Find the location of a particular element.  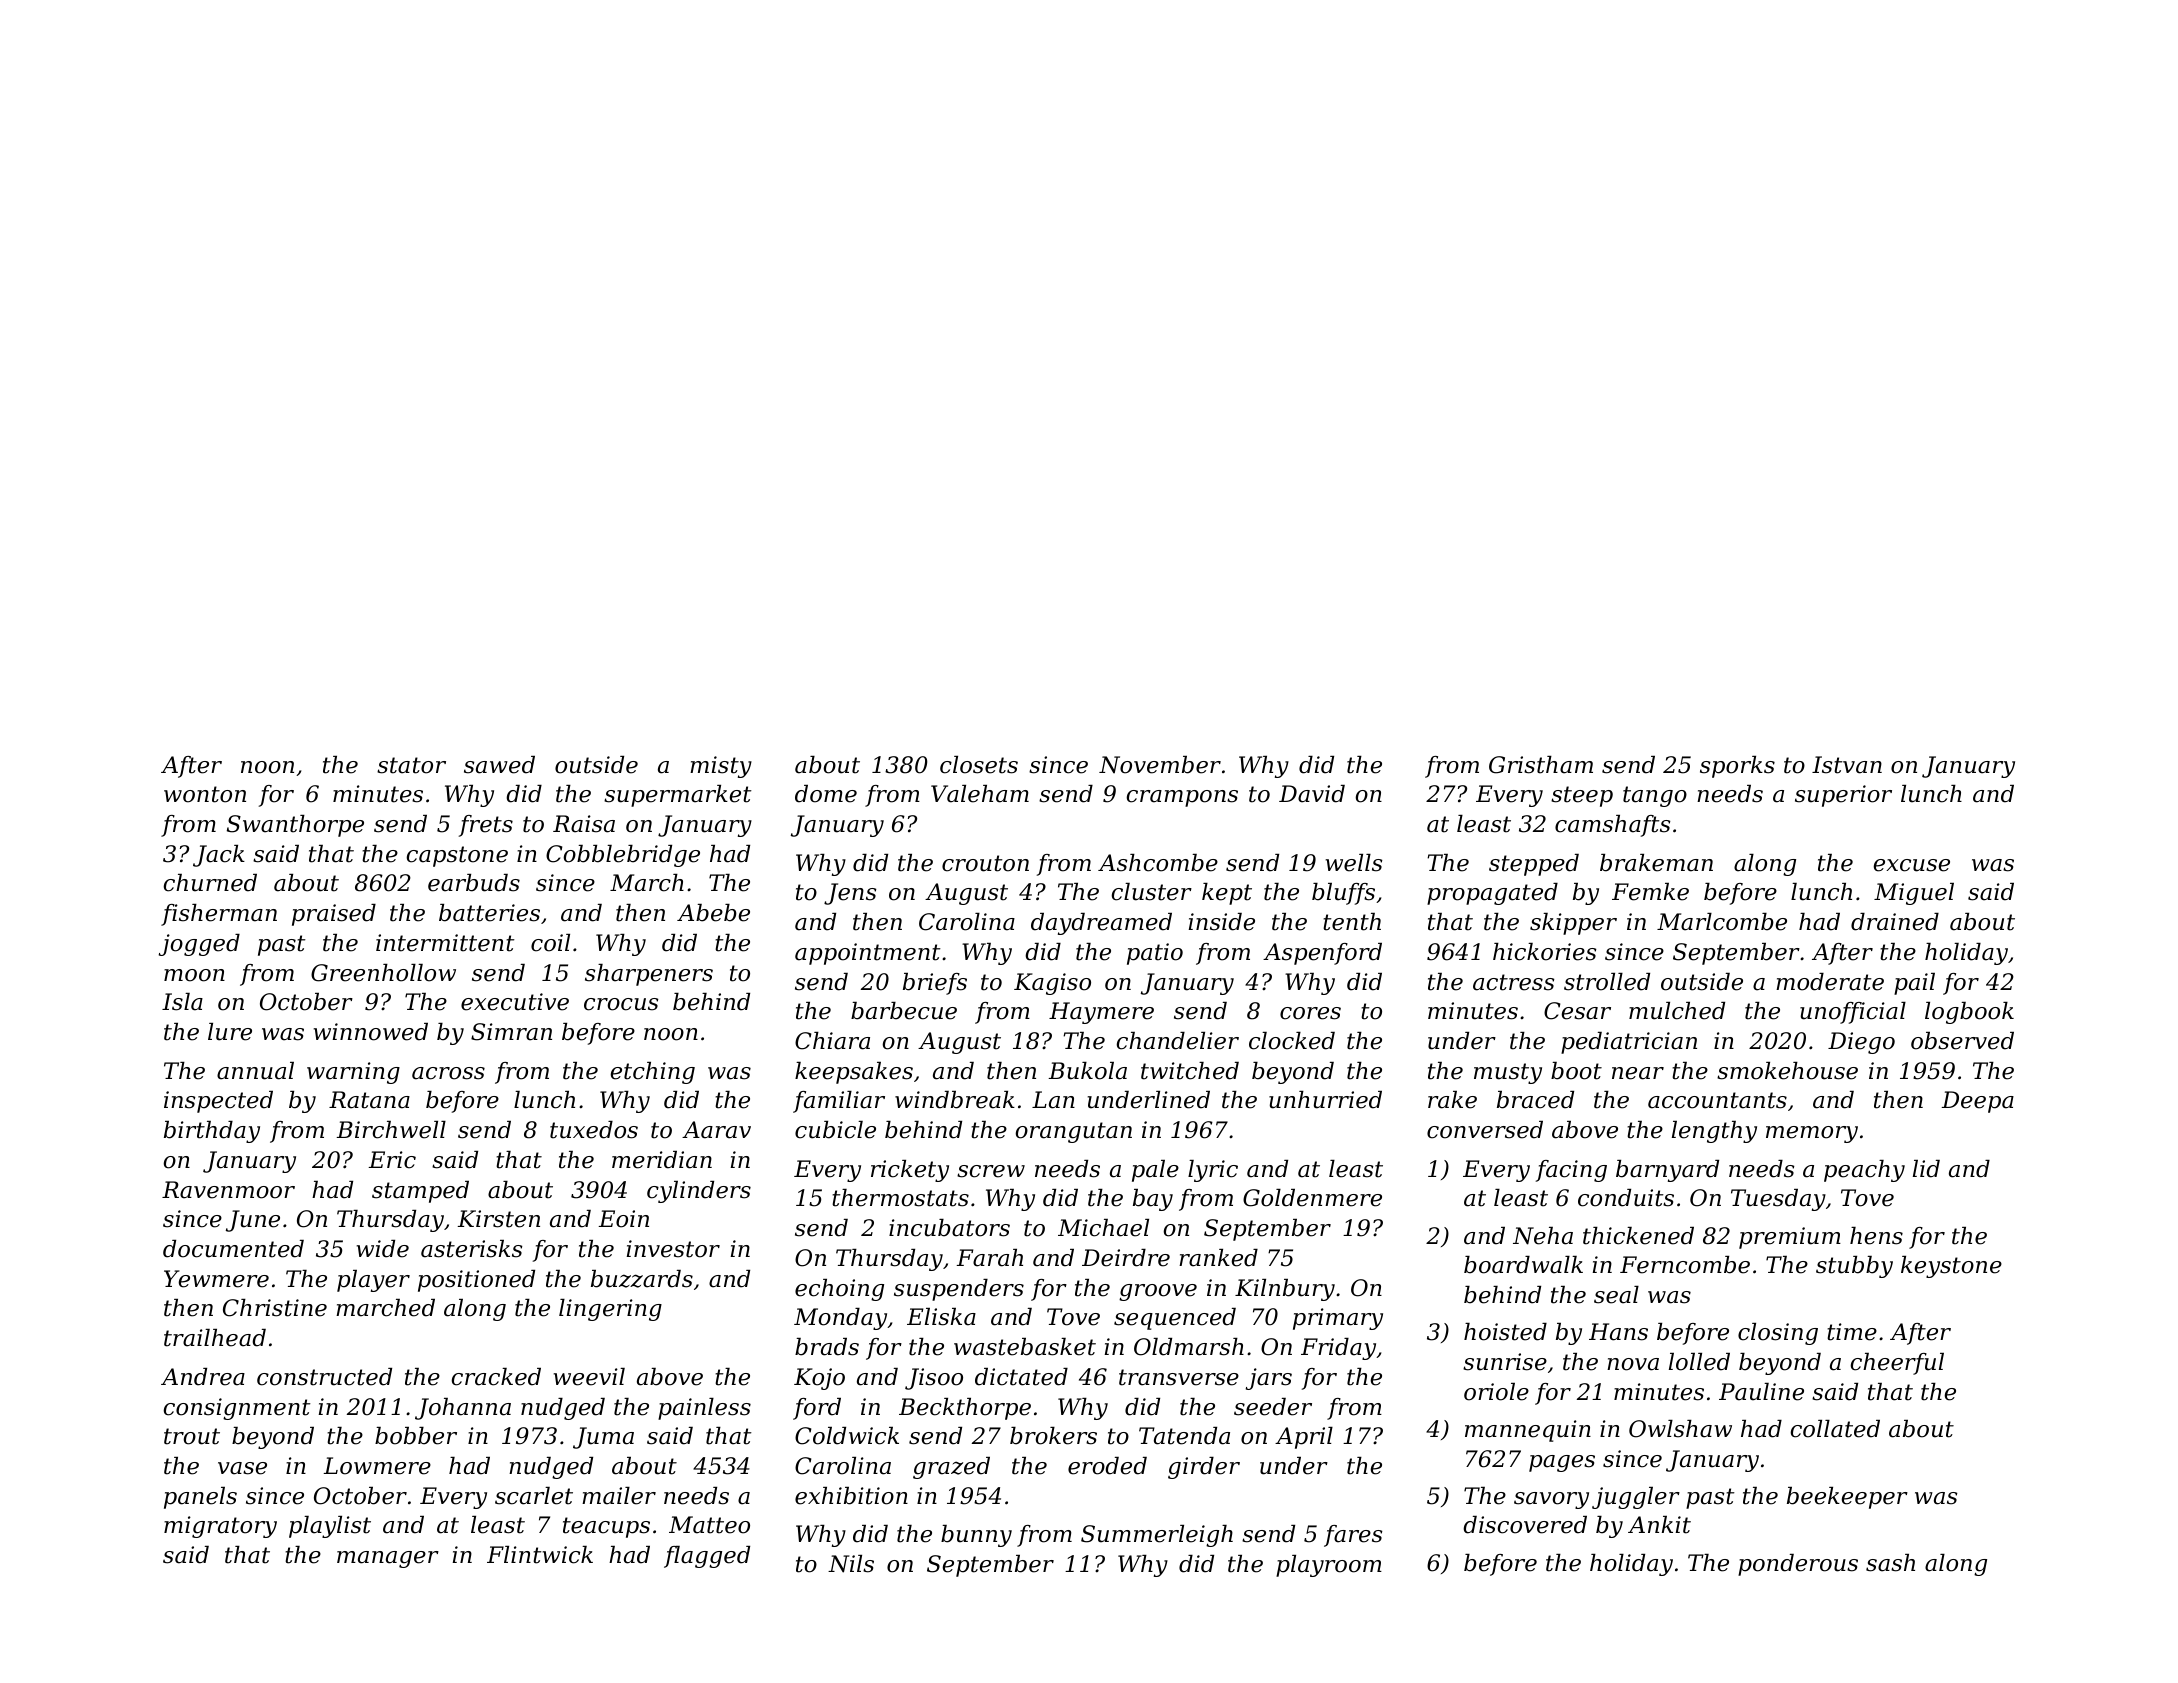

lingering is located at coordinates (610, 1310).
